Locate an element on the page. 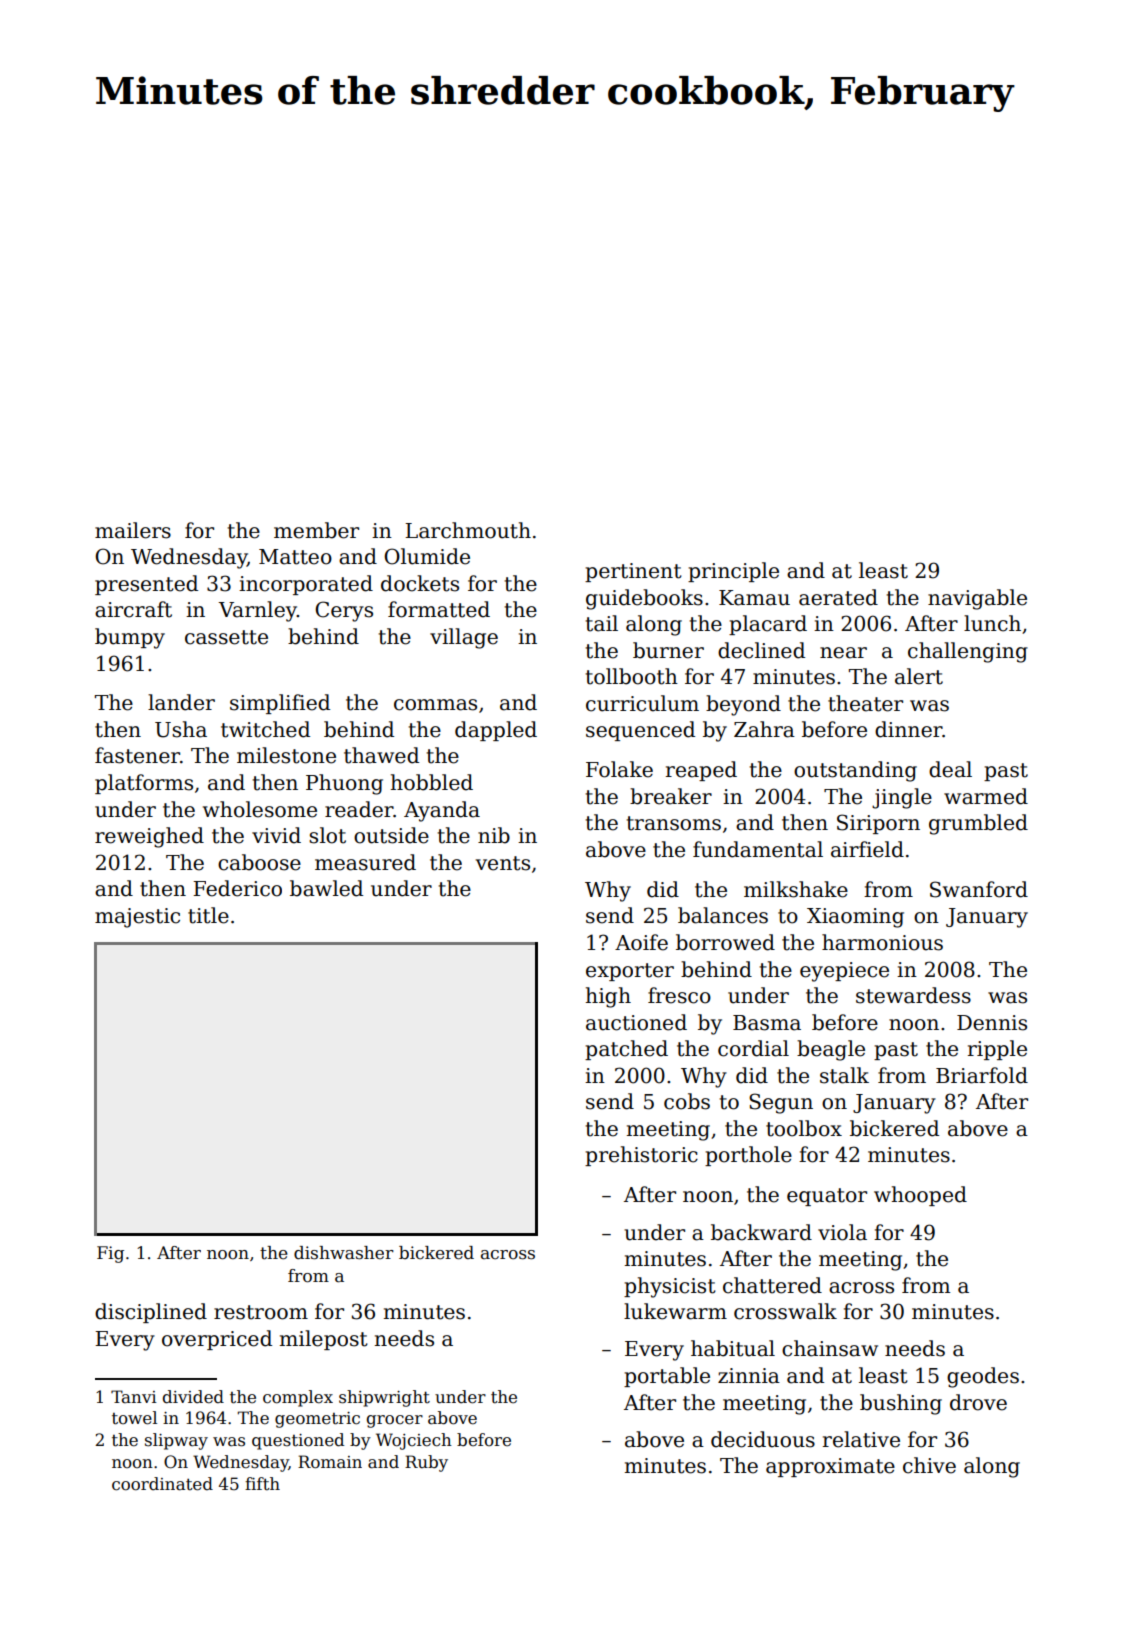 The image size is (1123, 1626). bawled is located at coordinates (326, 888).
